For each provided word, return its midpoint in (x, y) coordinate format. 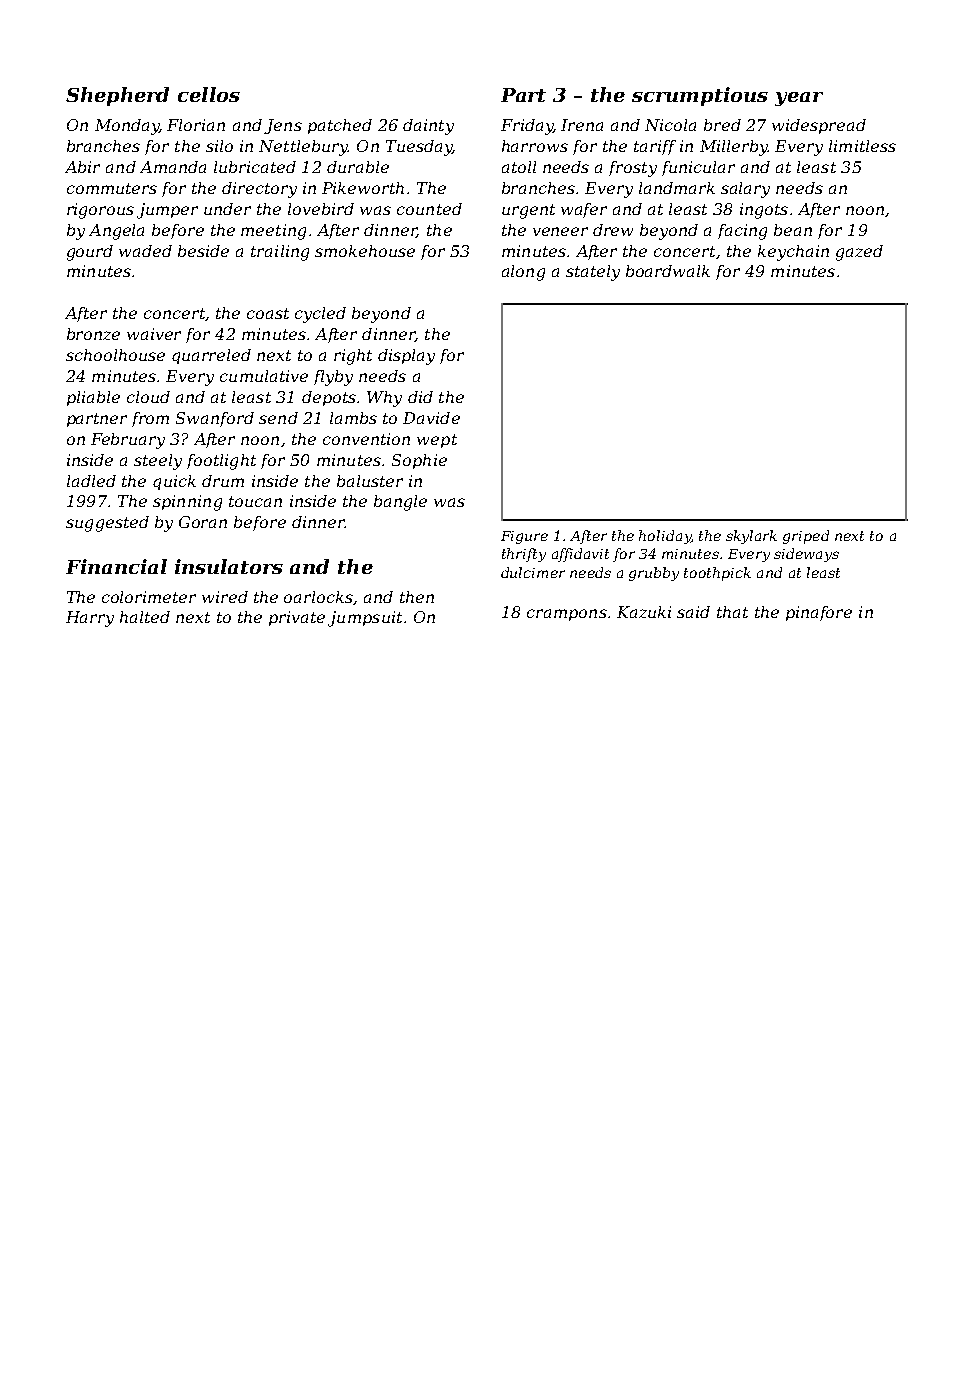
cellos (209, 94)
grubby (654, 574)
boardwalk (668, 271)
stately (593, 273)
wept (437, 441)
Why (384, 399)
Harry (90, 619)
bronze (93, 334)
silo (219, 146)
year (799, 99)
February (128, 441)
